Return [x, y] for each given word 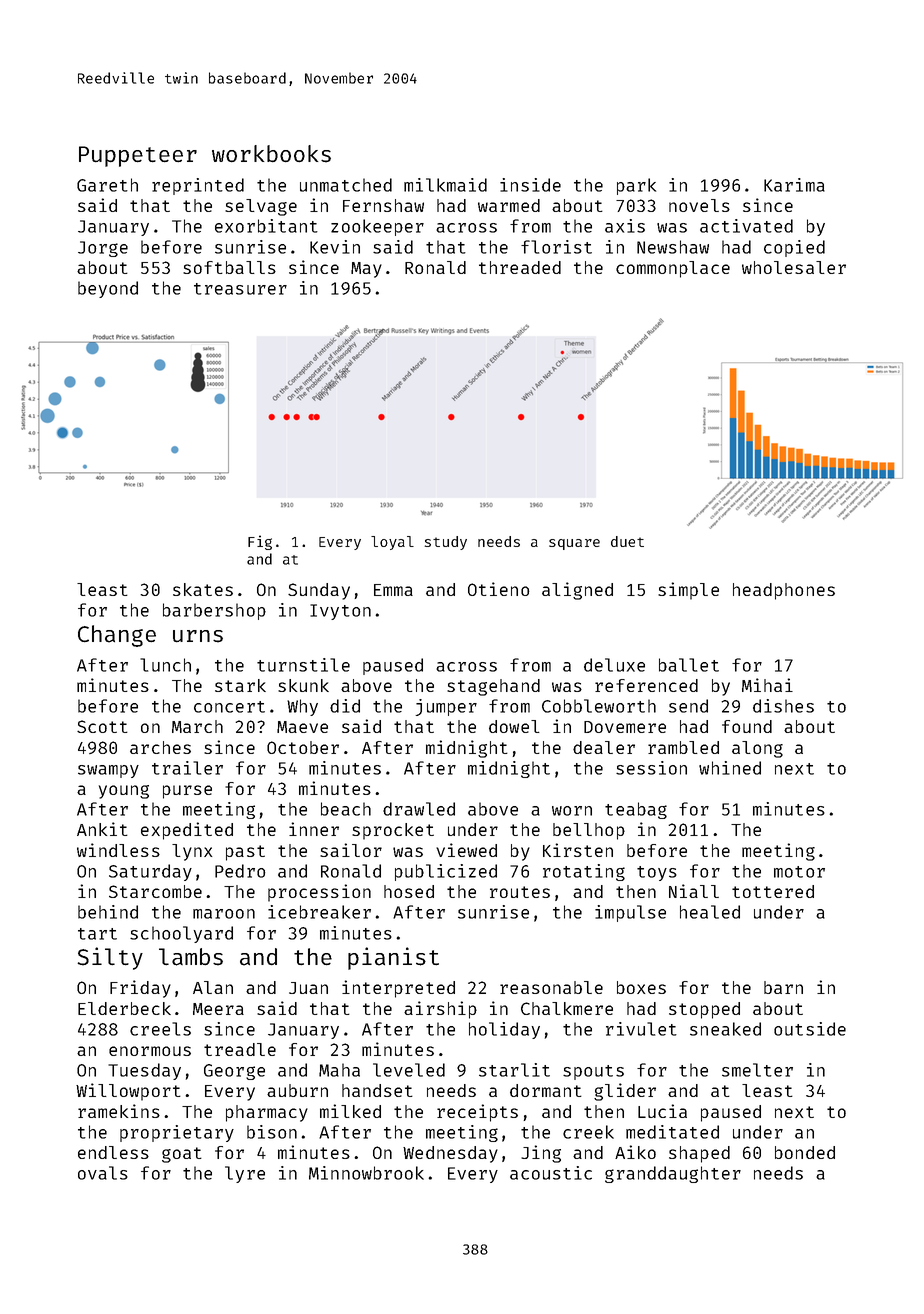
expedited [187, 831]
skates [203, 589]
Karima [794, 185]
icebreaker [319, 912]
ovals [103, 1173]
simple [688, 591]
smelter [757, 1070]
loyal [392, 543]
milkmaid [445, 185]
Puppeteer [138, 156]
